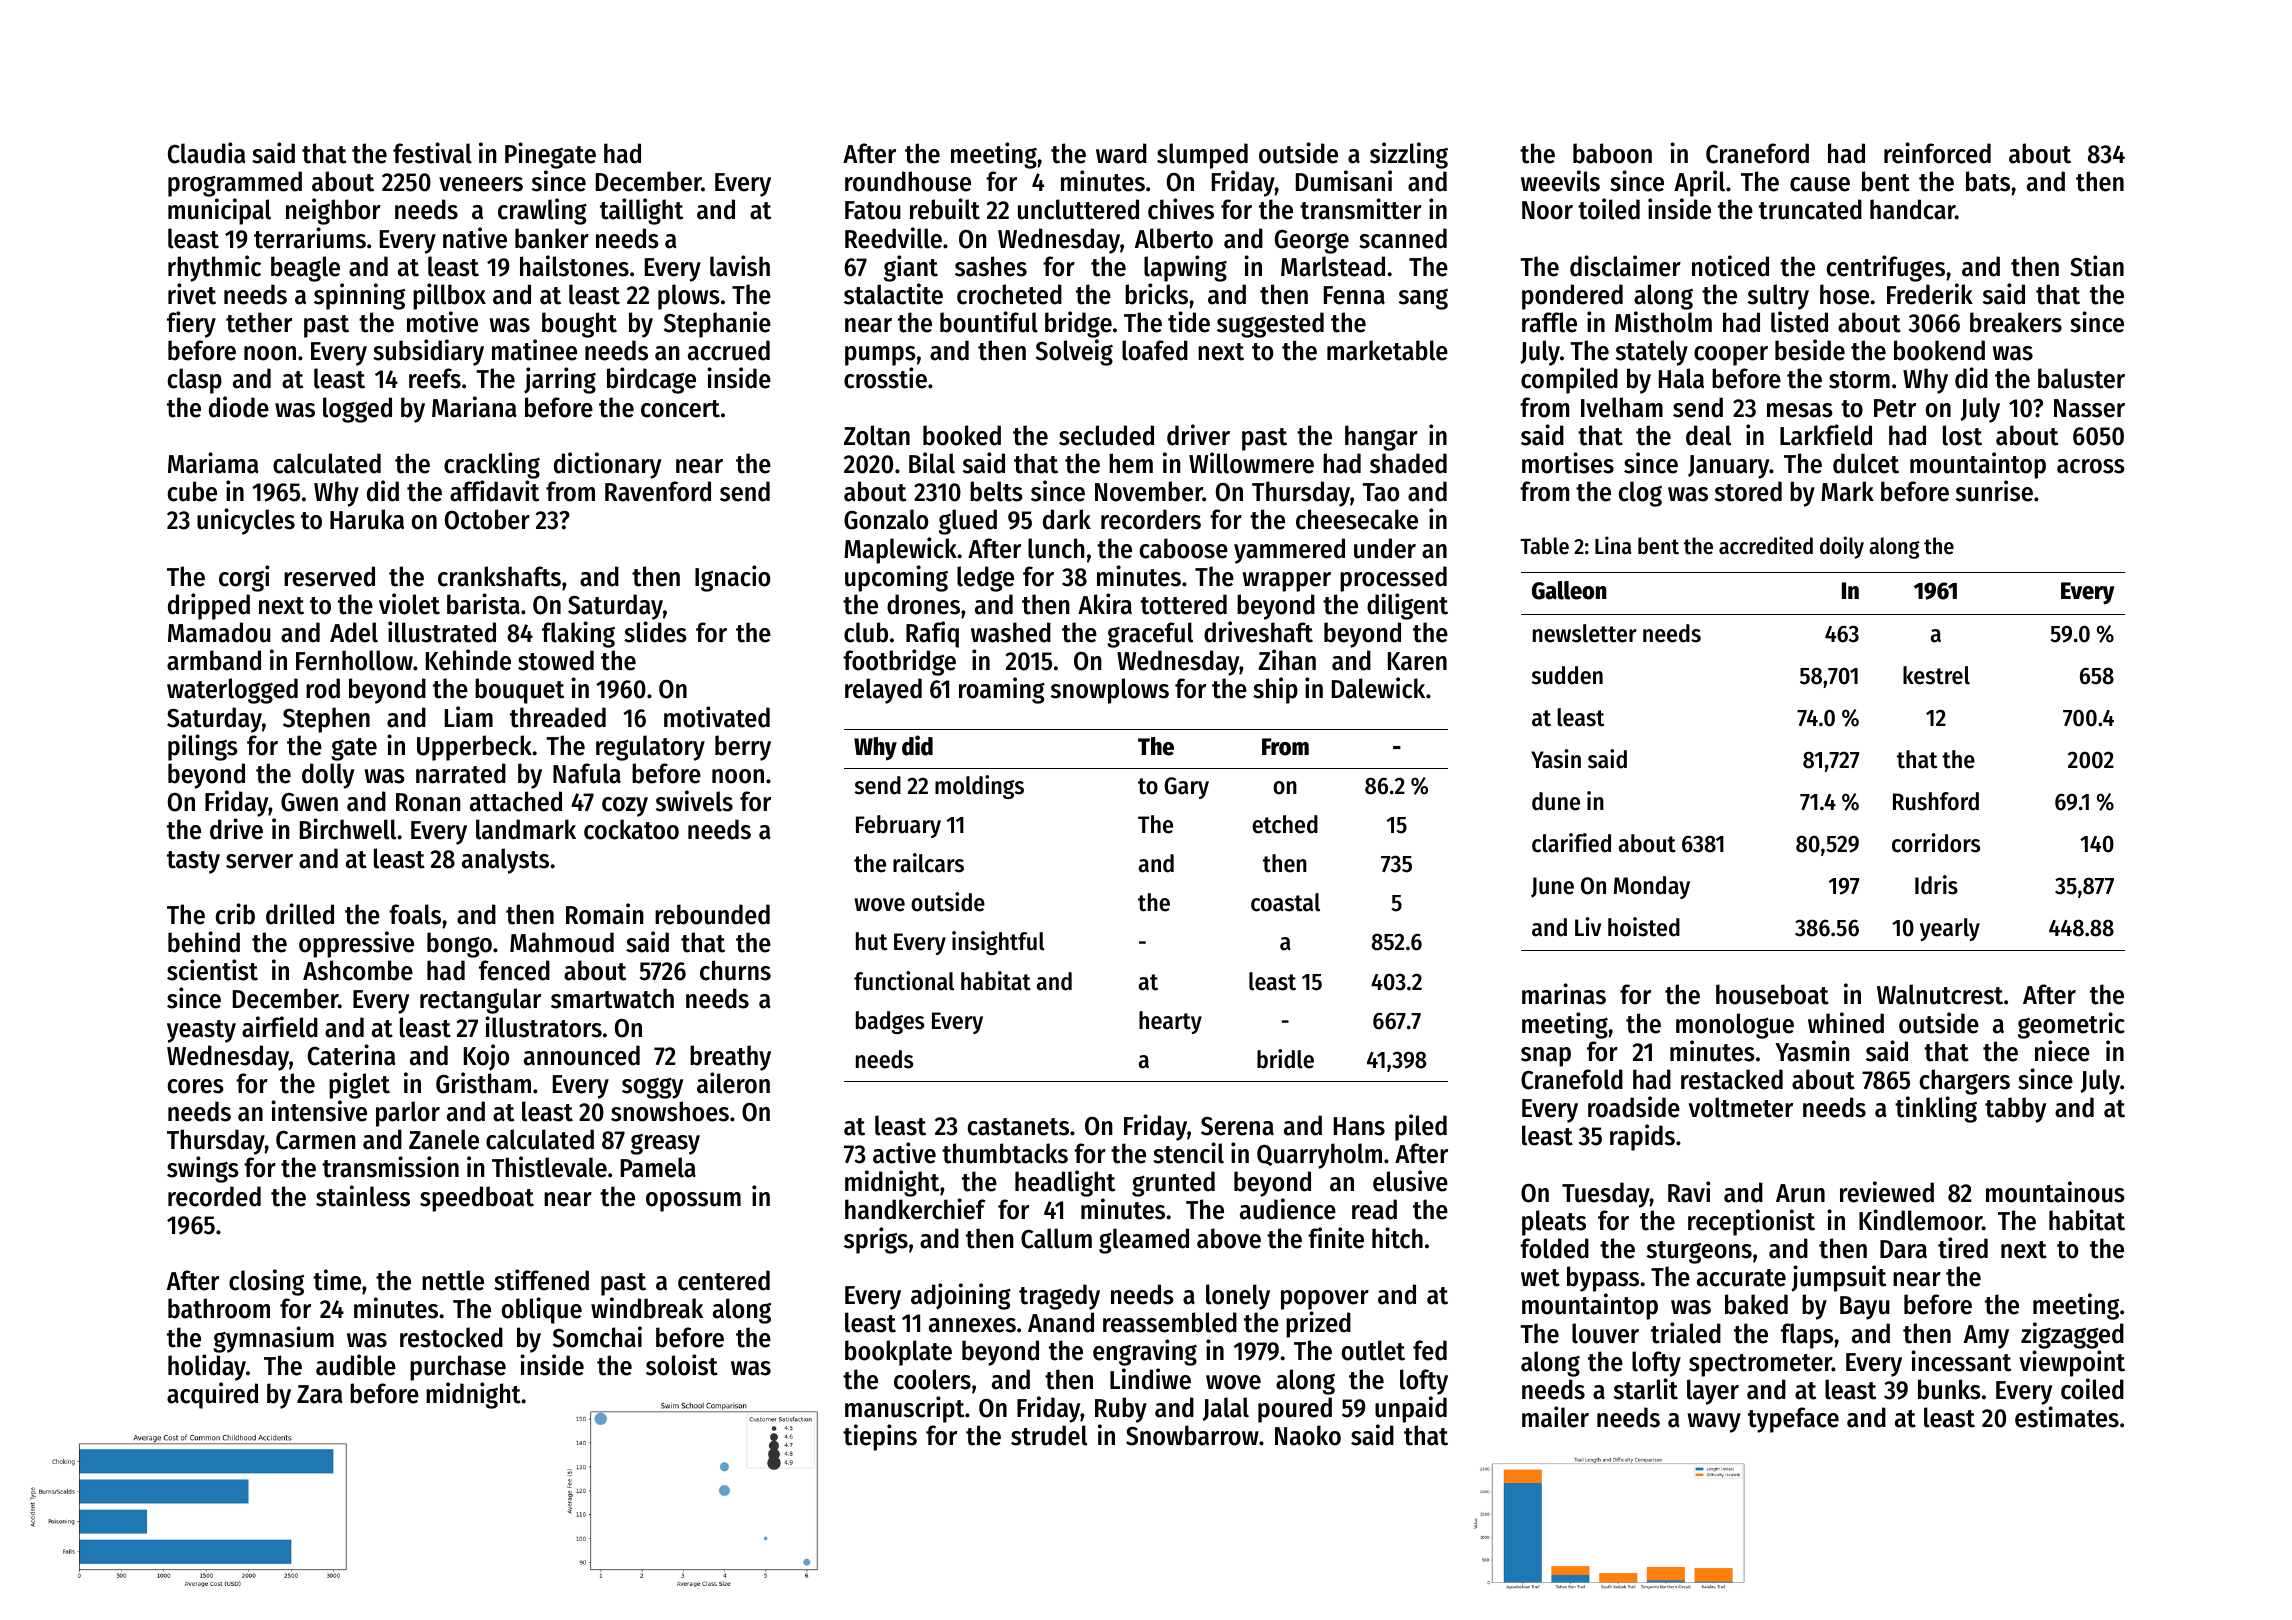  What do you see at coordinates (1568, 463) in the page?
I see `mortises` at bounding box center [1568, 463].
